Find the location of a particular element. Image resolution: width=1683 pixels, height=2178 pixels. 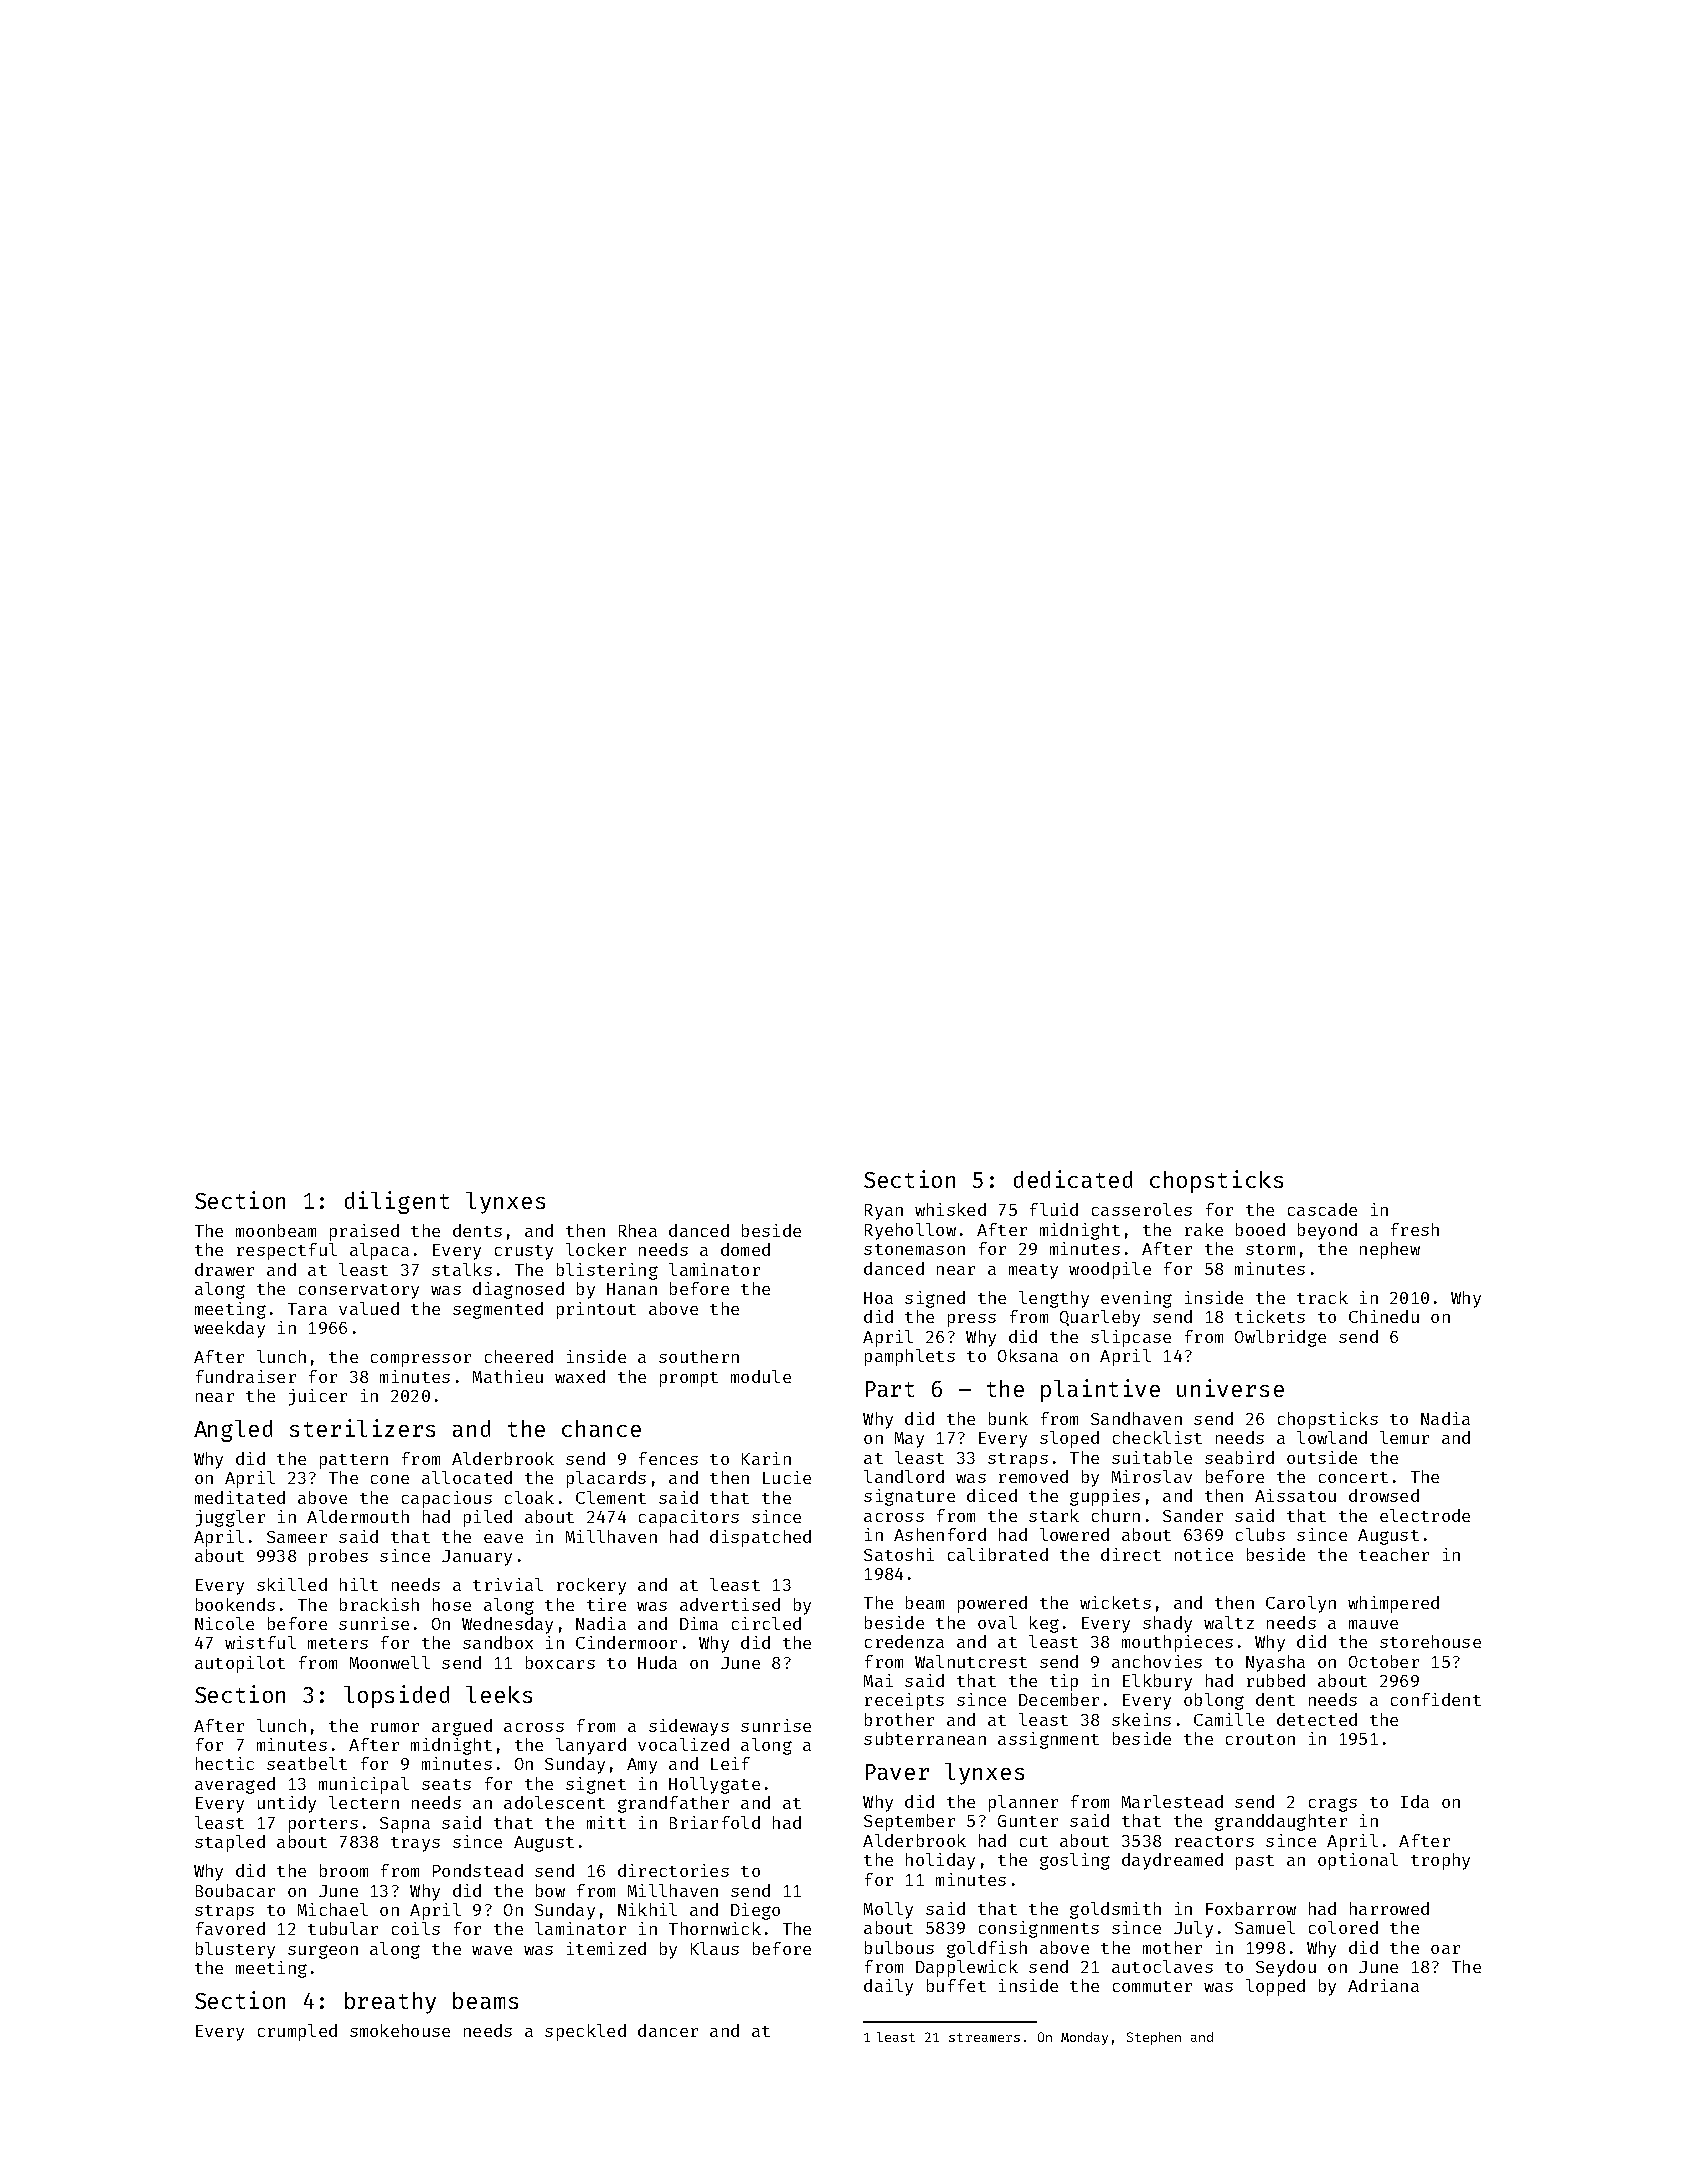

coils is located at coordinates (416, 1928).
